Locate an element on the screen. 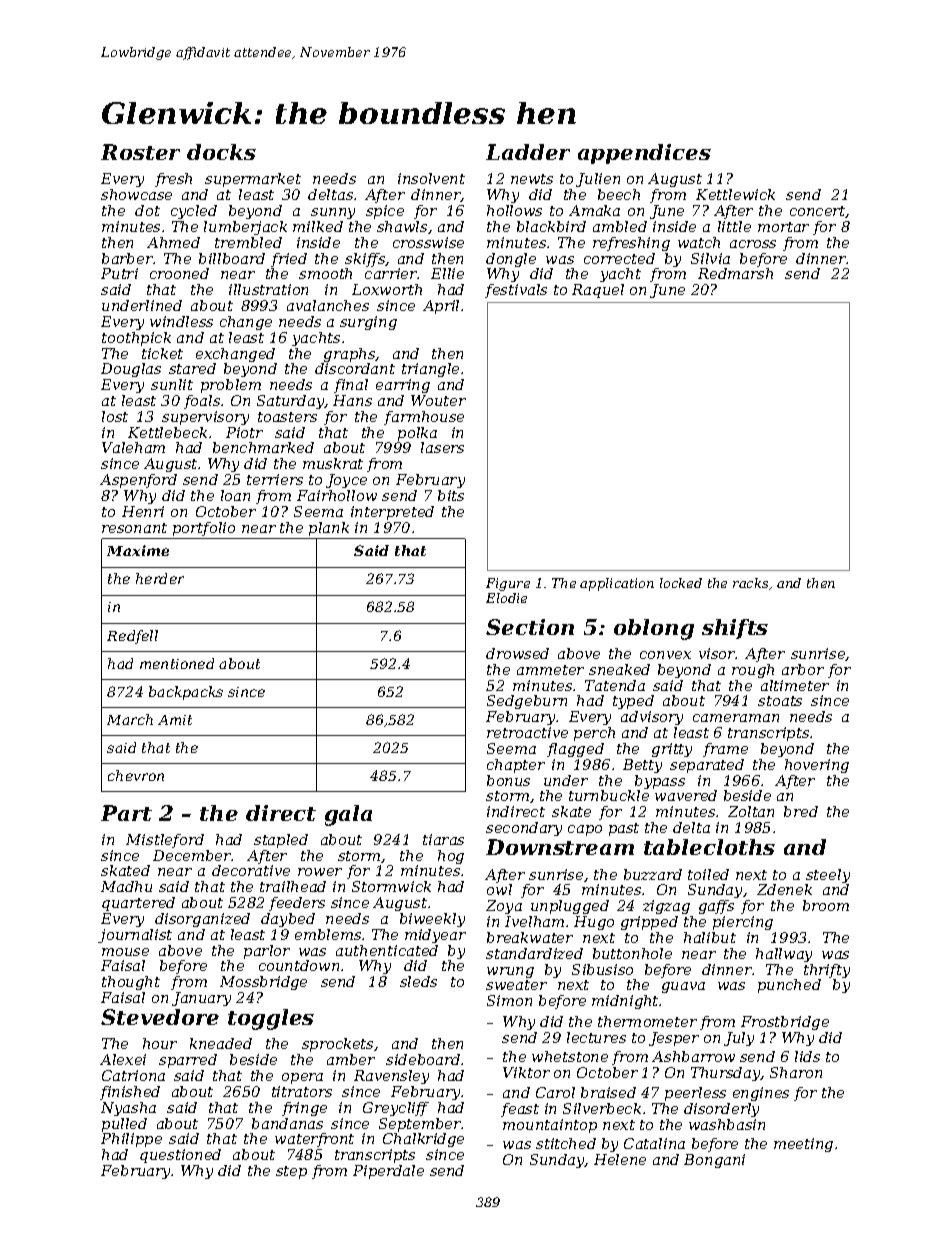  appendices is located at coordinates (644, 154).
